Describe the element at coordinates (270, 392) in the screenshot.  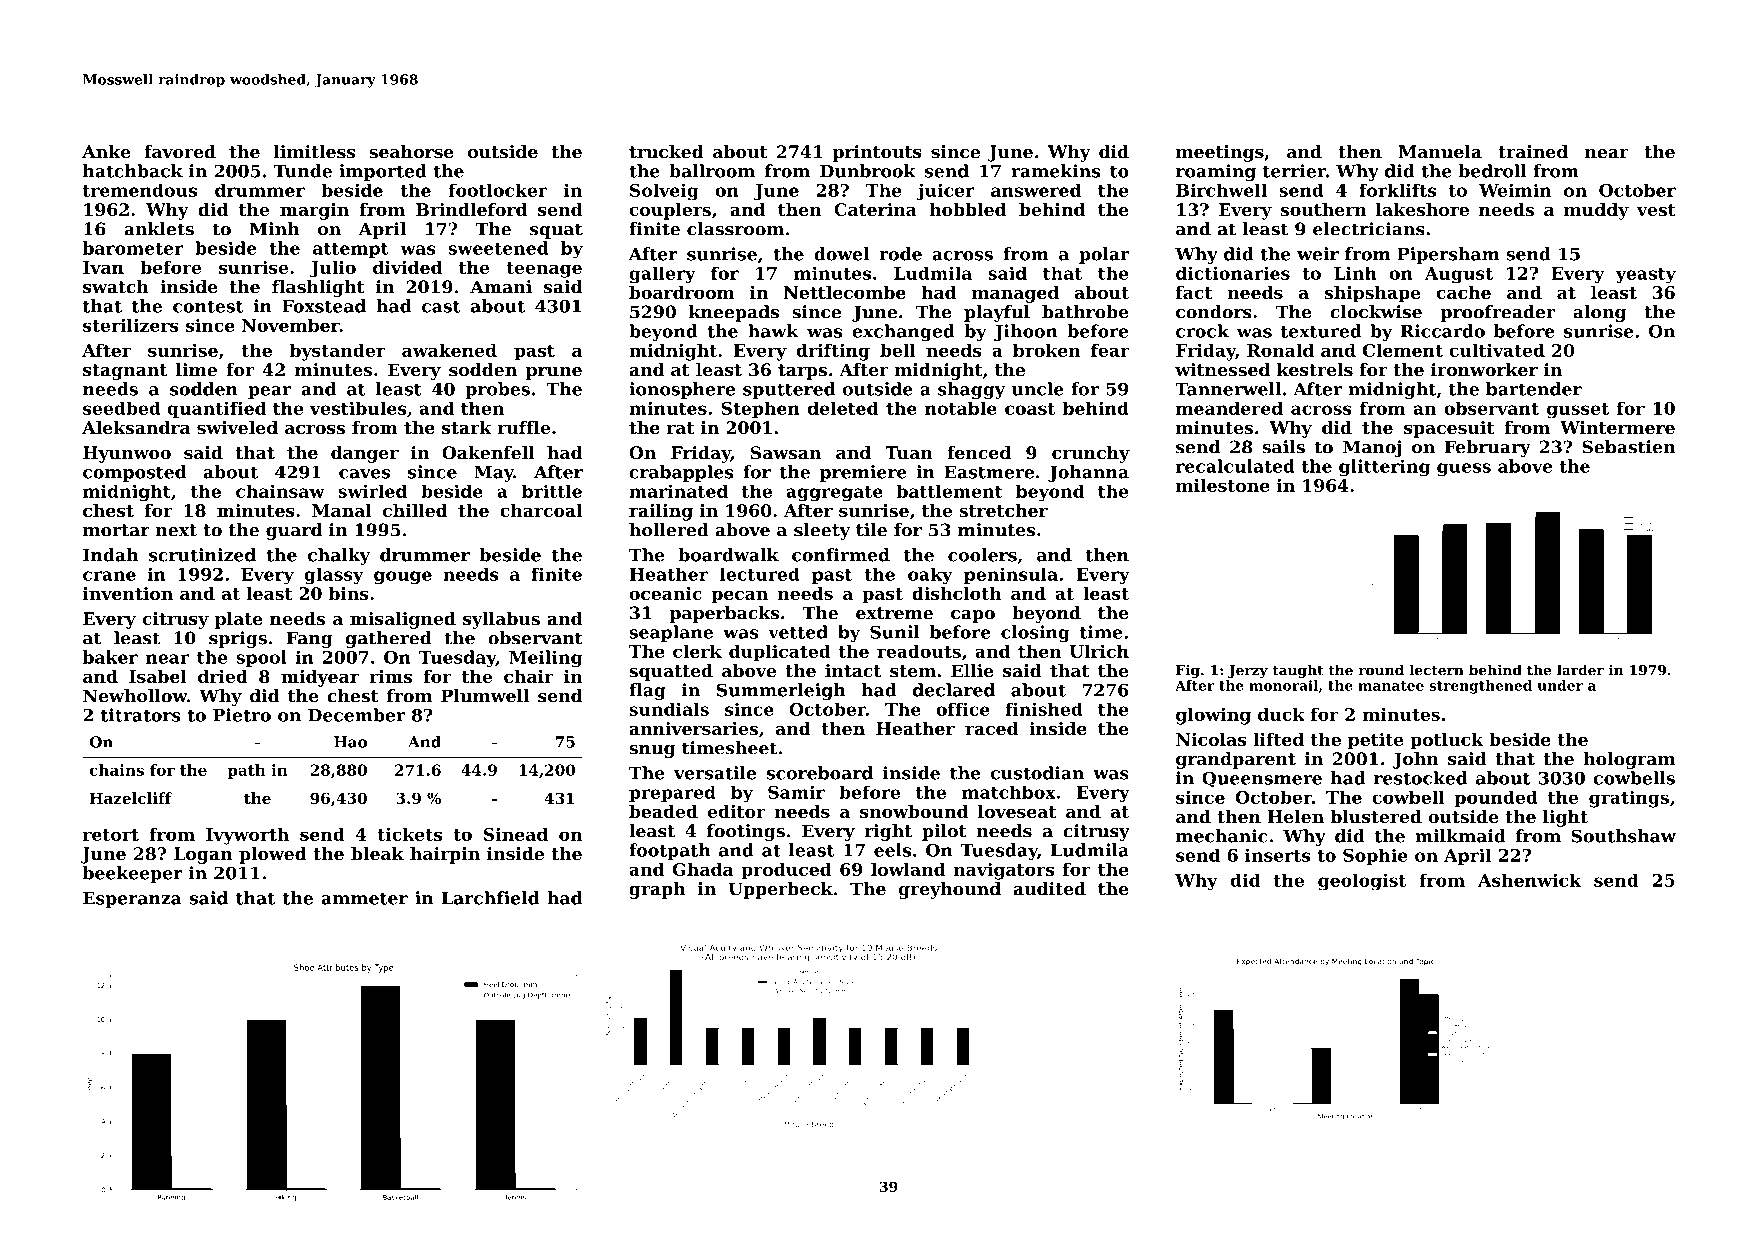
I see `pear` at that location.
